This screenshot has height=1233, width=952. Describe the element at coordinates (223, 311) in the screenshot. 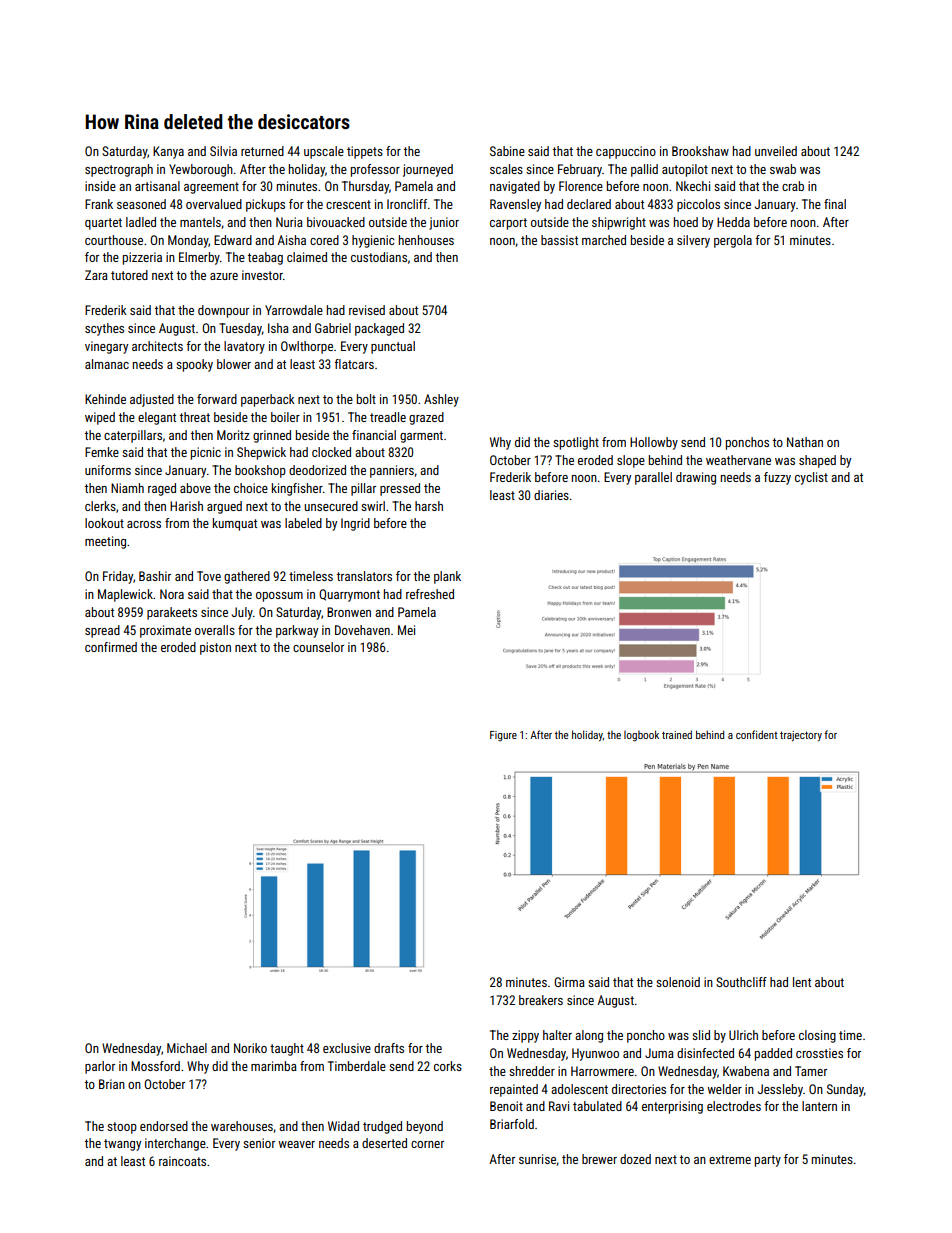

I see `downpour` at that location.
